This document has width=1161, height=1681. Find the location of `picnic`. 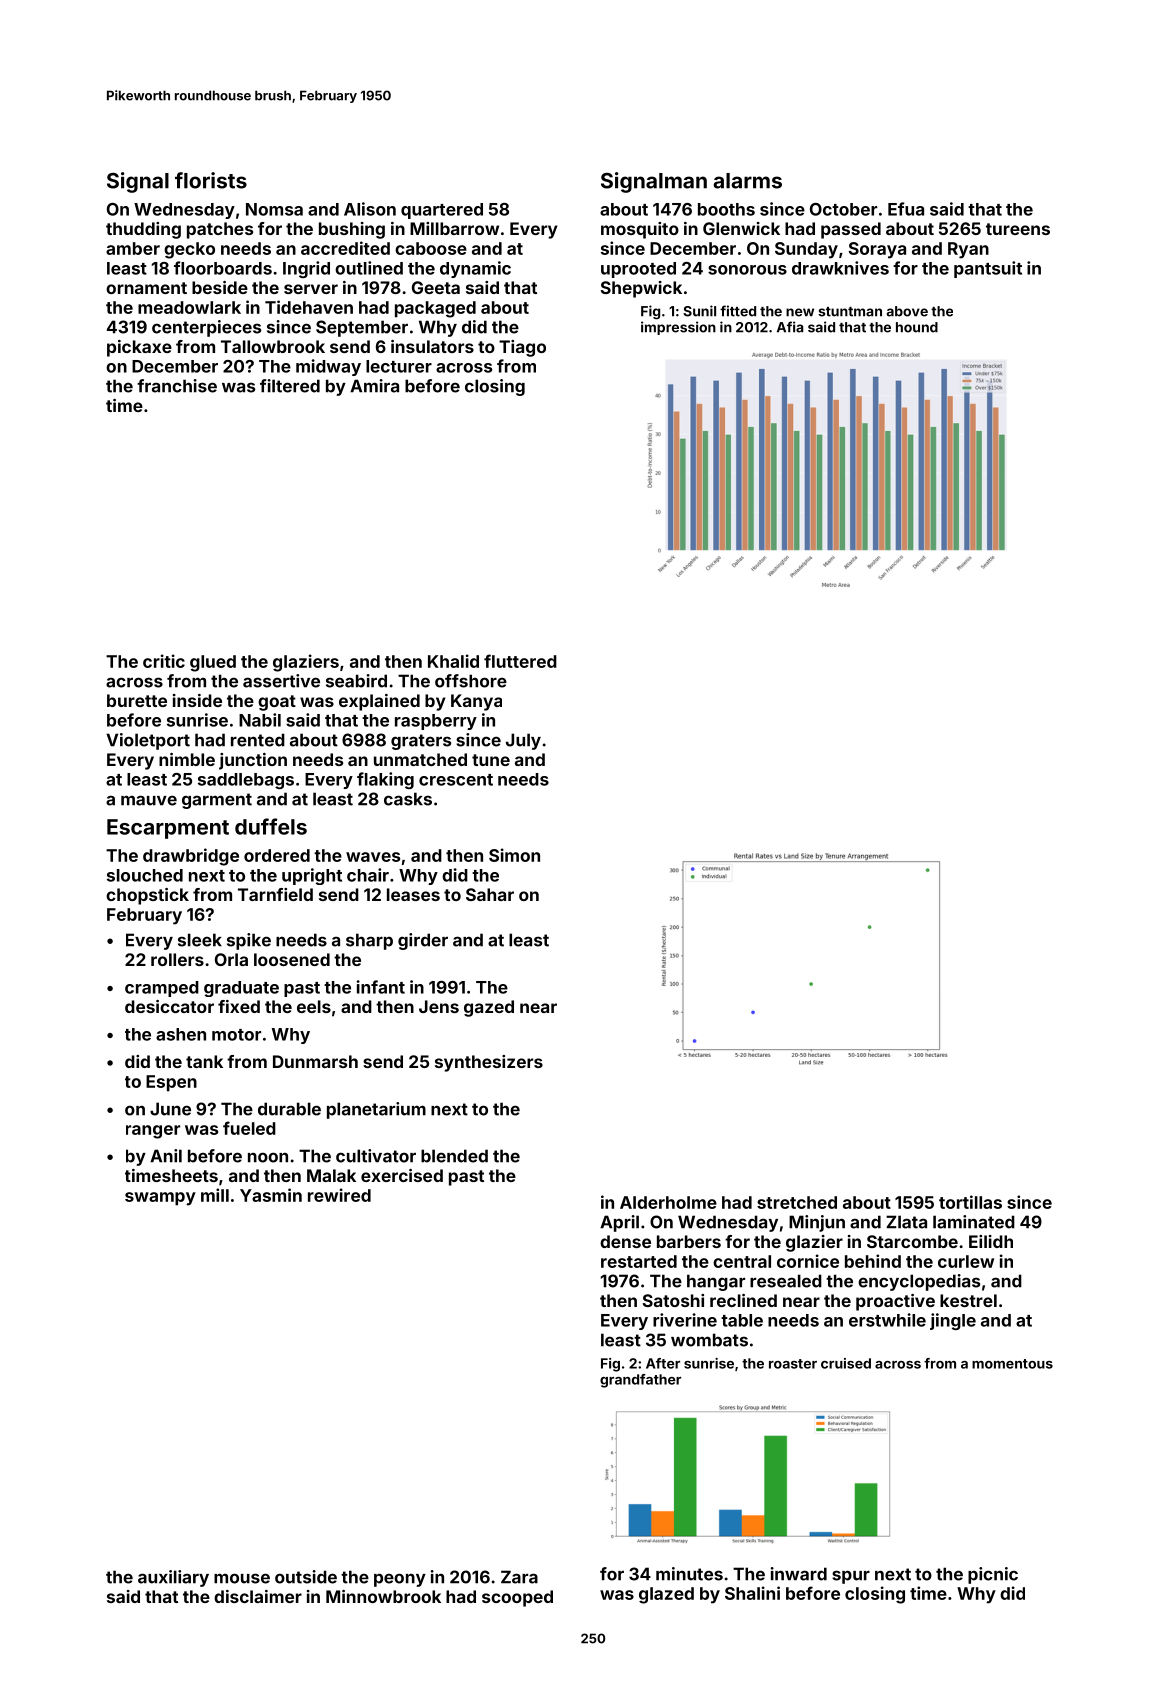

picnic is located at coordinates (993, 1575).
